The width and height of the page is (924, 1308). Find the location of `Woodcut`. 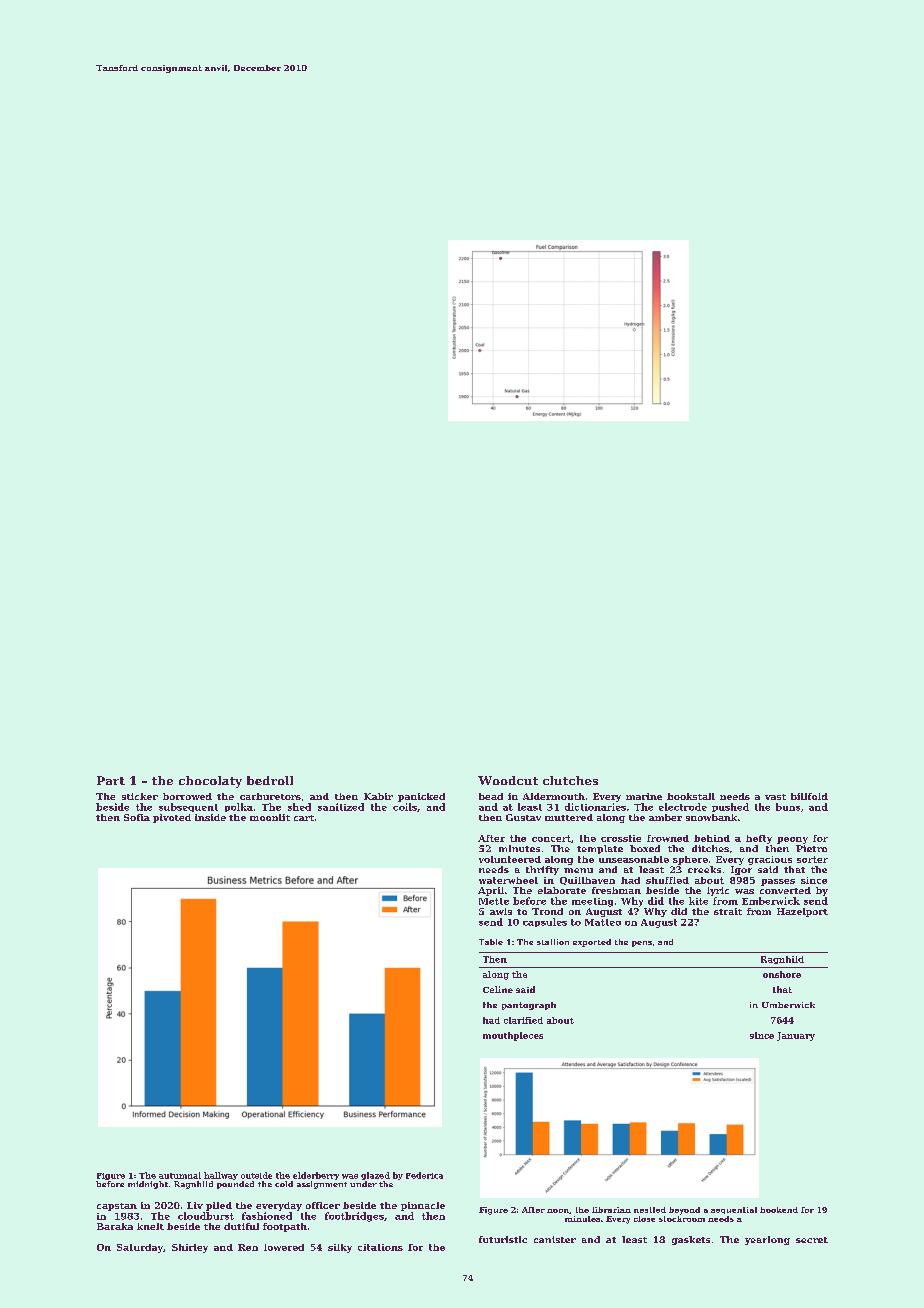

Woodcut is located at coordinates (508, 780).
